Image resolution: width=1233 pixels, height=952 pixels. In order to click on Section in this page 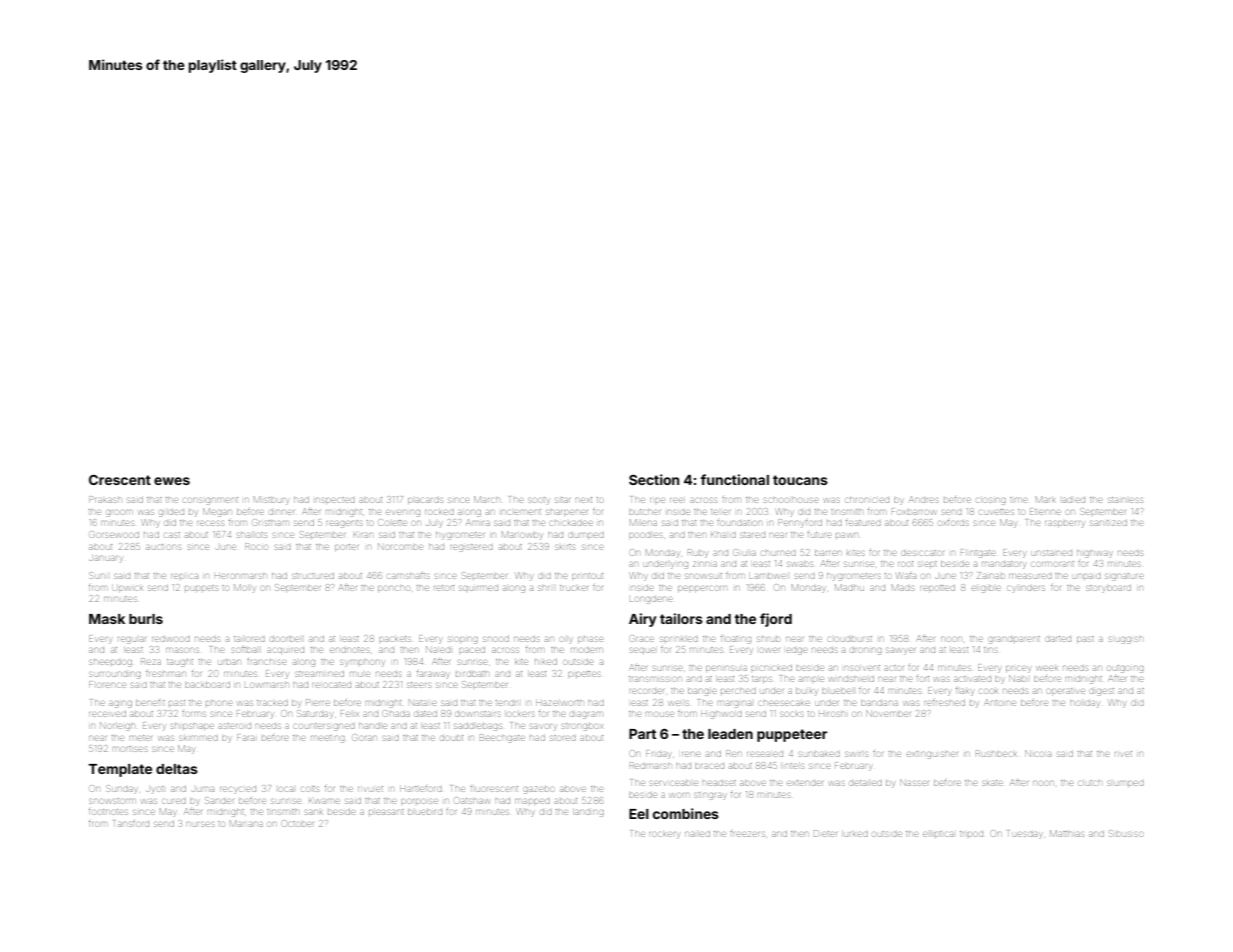, I will do `click(654, 479)`.
